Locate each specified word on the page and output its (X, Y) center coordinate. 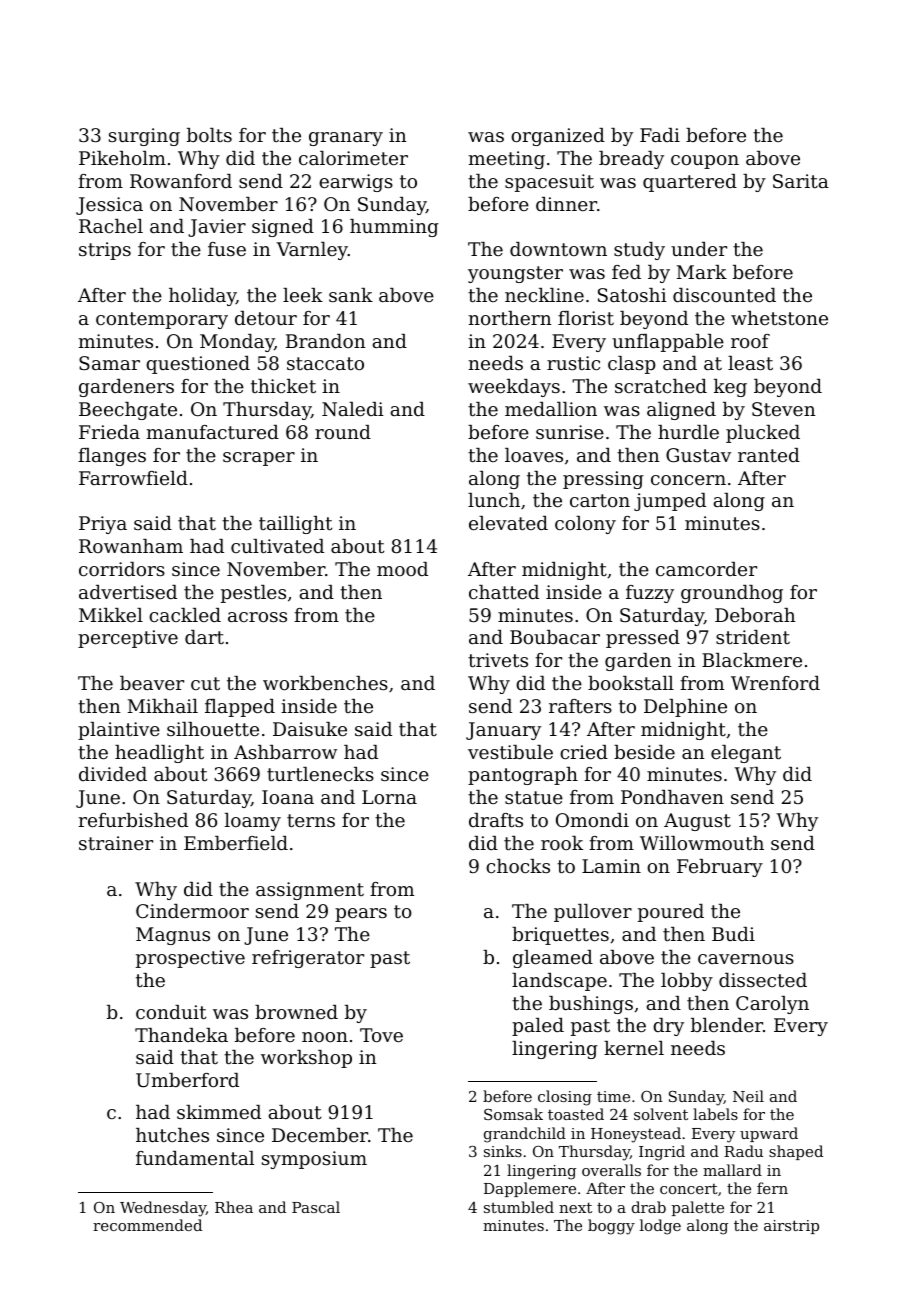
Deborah (755, 615)
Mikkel (111, 615)
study (639, 251)
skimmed (219, 1112)
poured (671, 913)
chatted (504, 592)
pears (361, 915)
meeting (507, 160)
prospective (190, 959)
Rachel (111, 226)
